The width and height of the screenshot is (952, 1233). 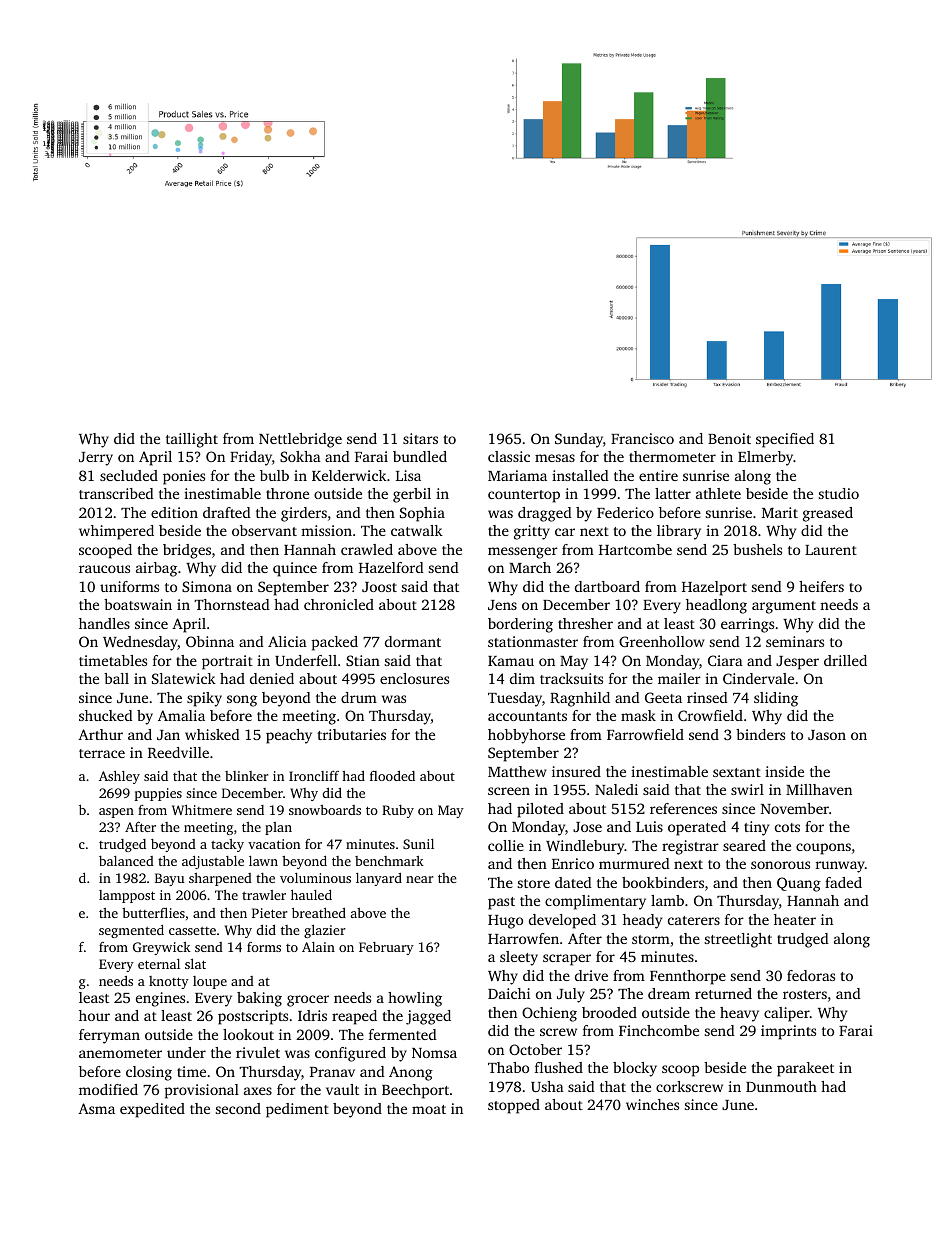 I want to click on Jason, so click(x=827, y=735).
